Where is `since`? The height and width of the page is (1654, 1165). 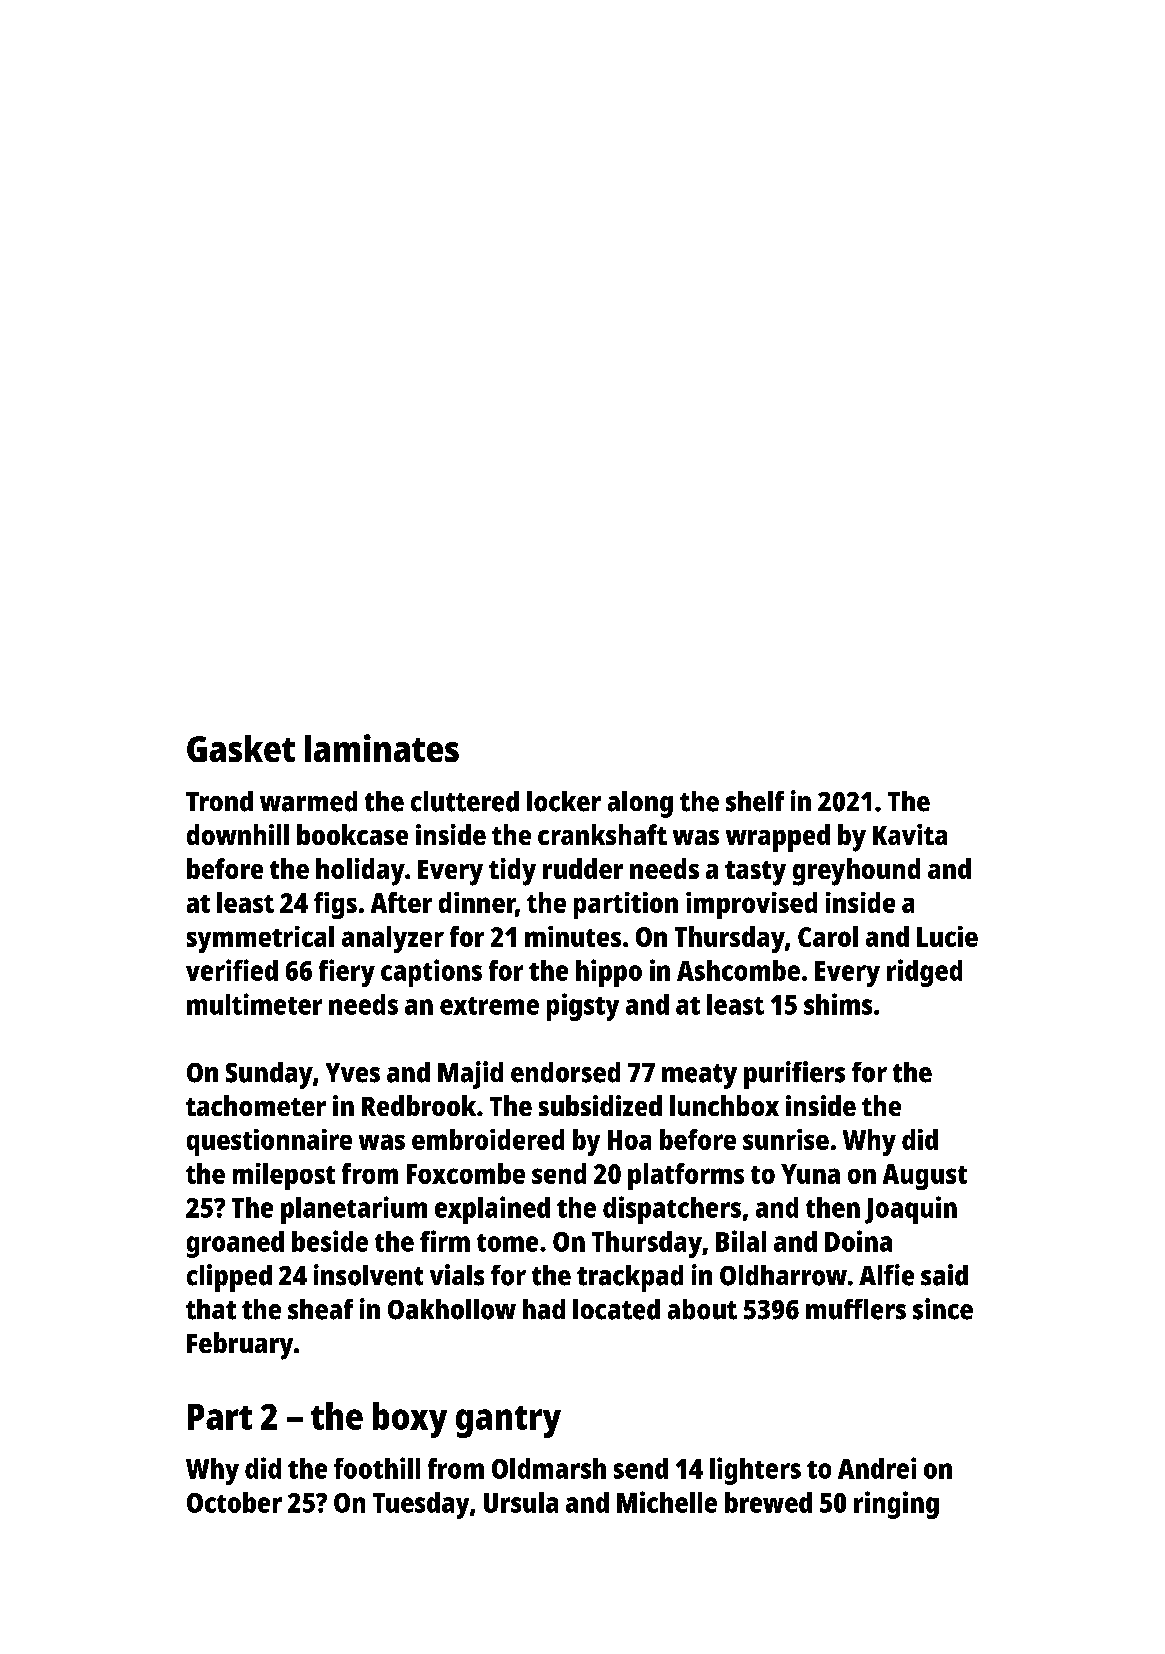 since is located at coordinates (943, 1309).
